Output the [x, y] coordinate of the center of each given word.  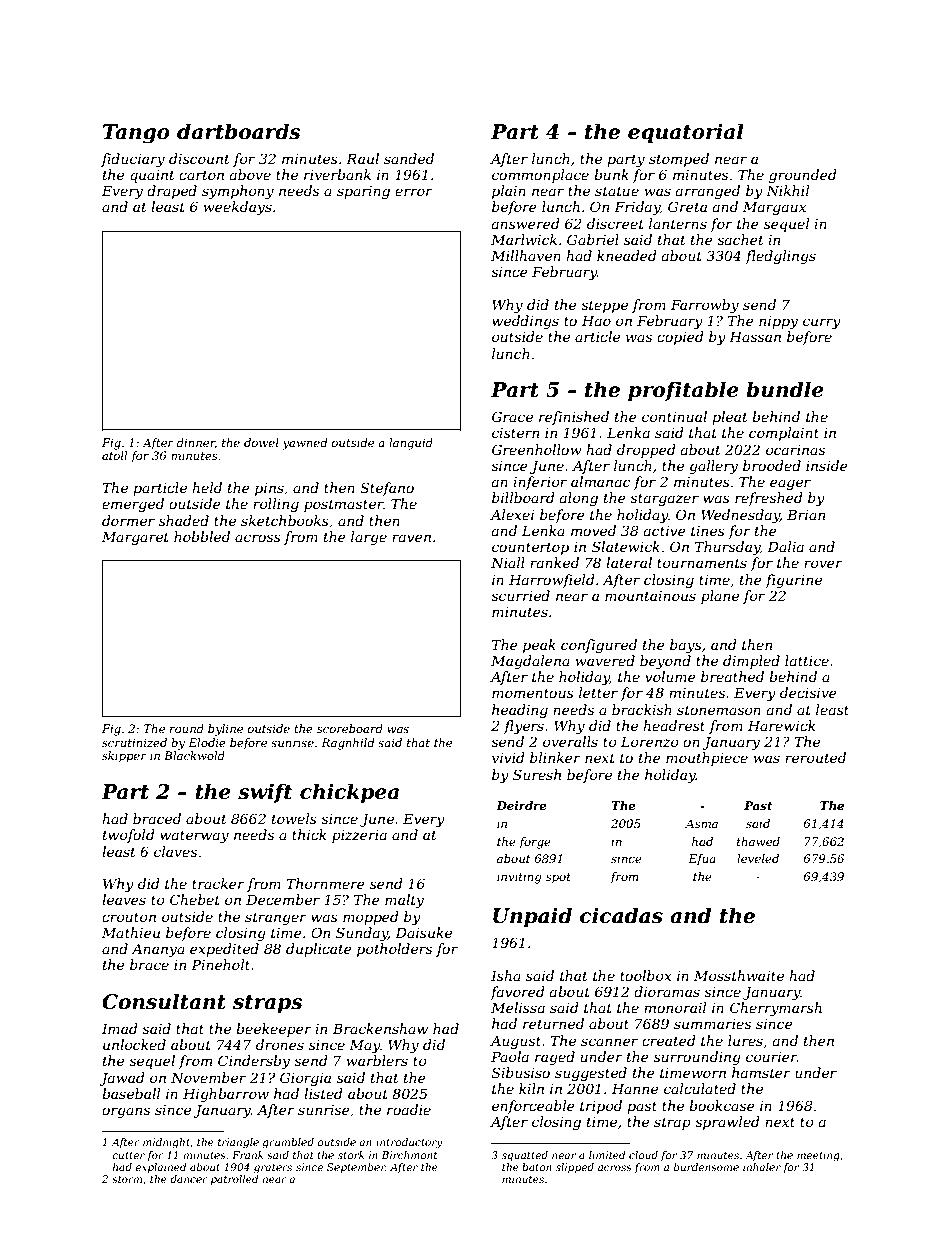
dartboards [238, 131]
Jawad [122, 1079]
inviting [519, 878]
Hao [596, 320]
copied [680, 338]
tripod [601, 1107]
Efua [702, 860]
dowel [261, 442]
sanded [409, 158]
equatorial [686, 133]
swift [265, 793]
